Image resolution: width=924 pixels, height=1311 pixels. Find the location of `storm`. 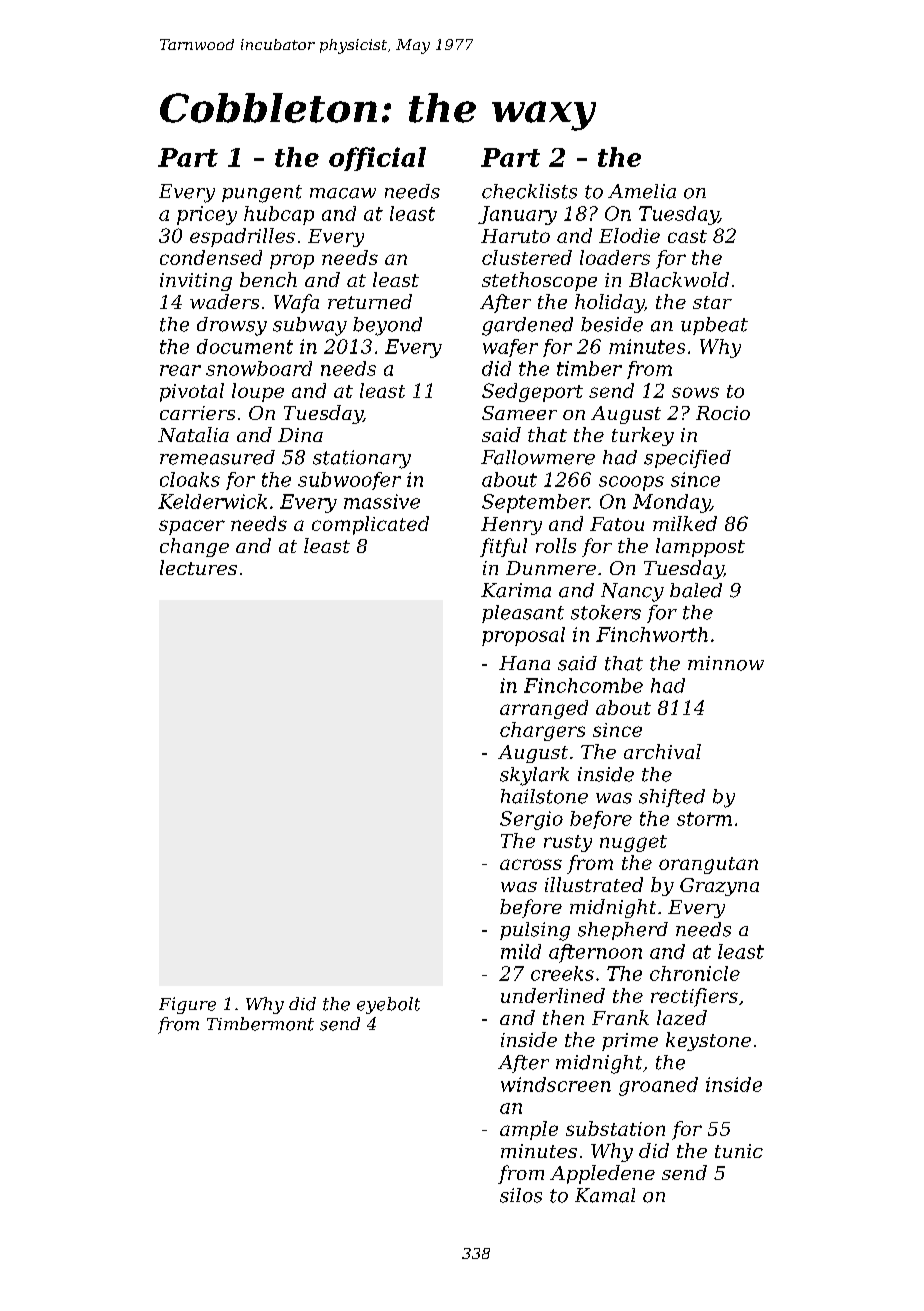

storm is located at coordinates (704, 819).
